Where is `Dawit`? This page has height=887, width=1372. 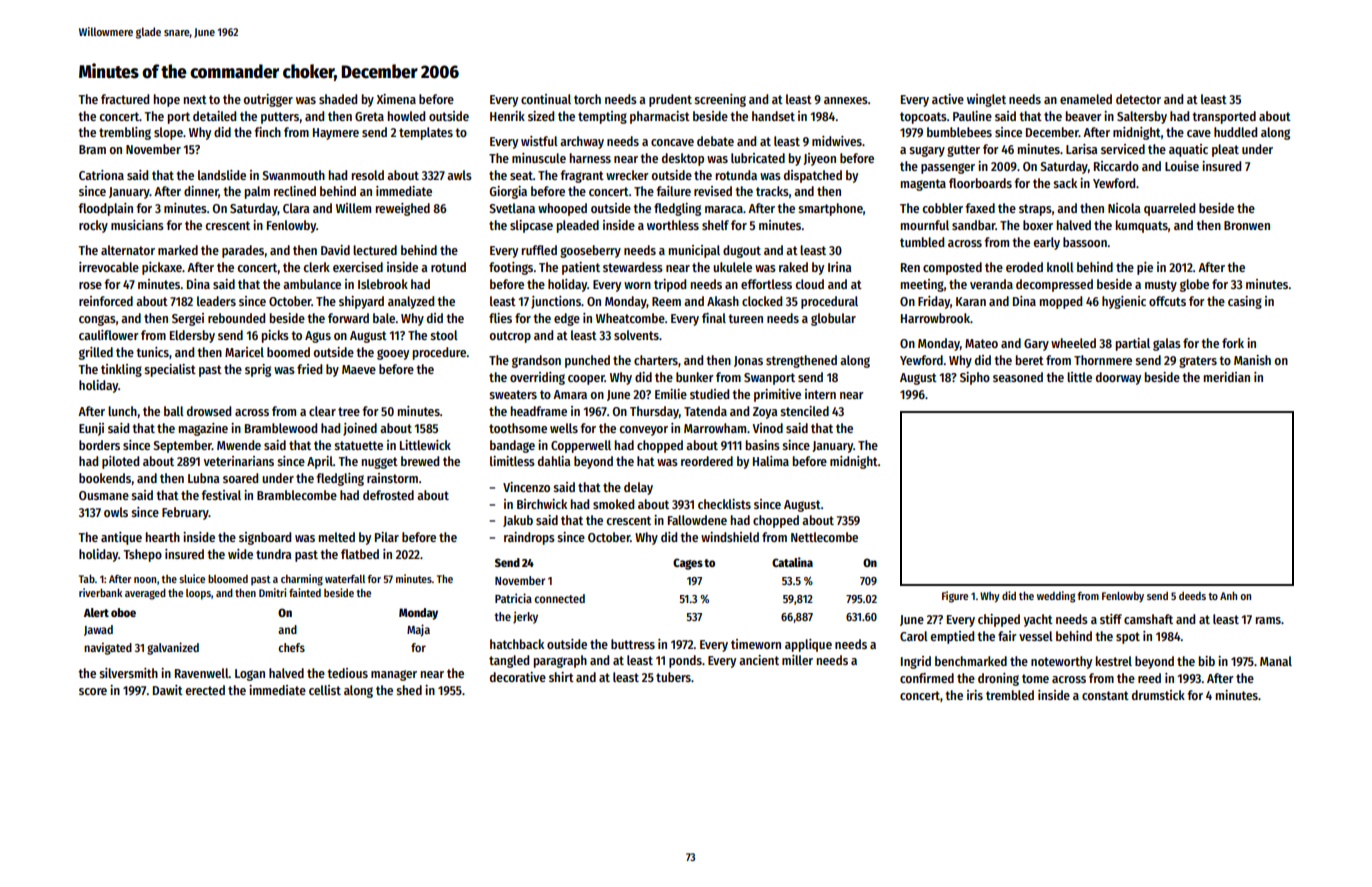
Dawit is located at coordinates (168, 690).
